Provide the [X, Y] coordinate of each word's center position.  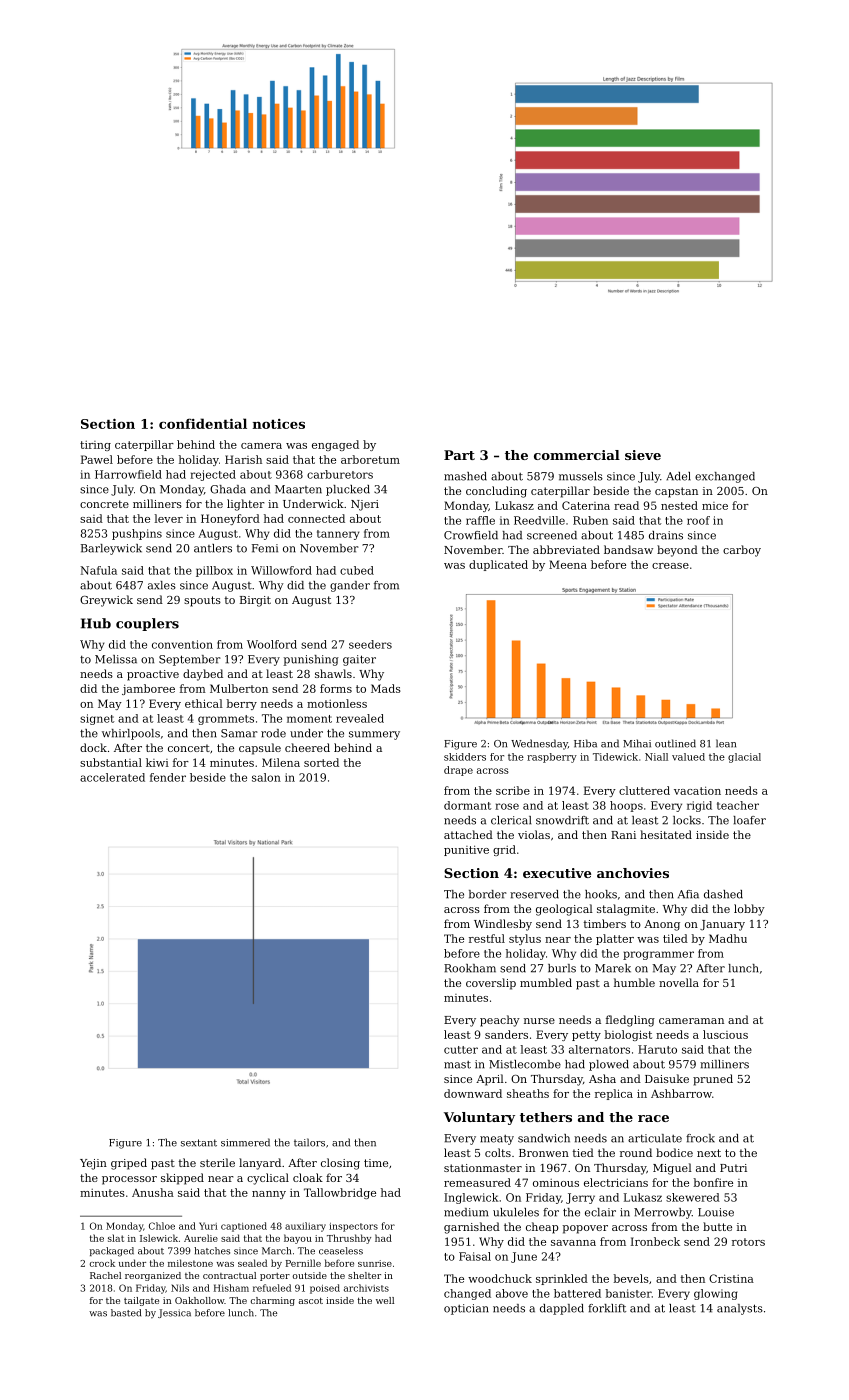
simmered [245, 1142]
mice [715, 506]
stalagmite [626, 910]
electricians [616, 1182]
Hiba [585, 743]
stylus [525, 939]
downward [473, 1093]
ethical [204, 703]
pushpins [137, 534]
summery [374, 735]
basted [126, 1313]
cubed [357, 570]
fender [168, 777]
